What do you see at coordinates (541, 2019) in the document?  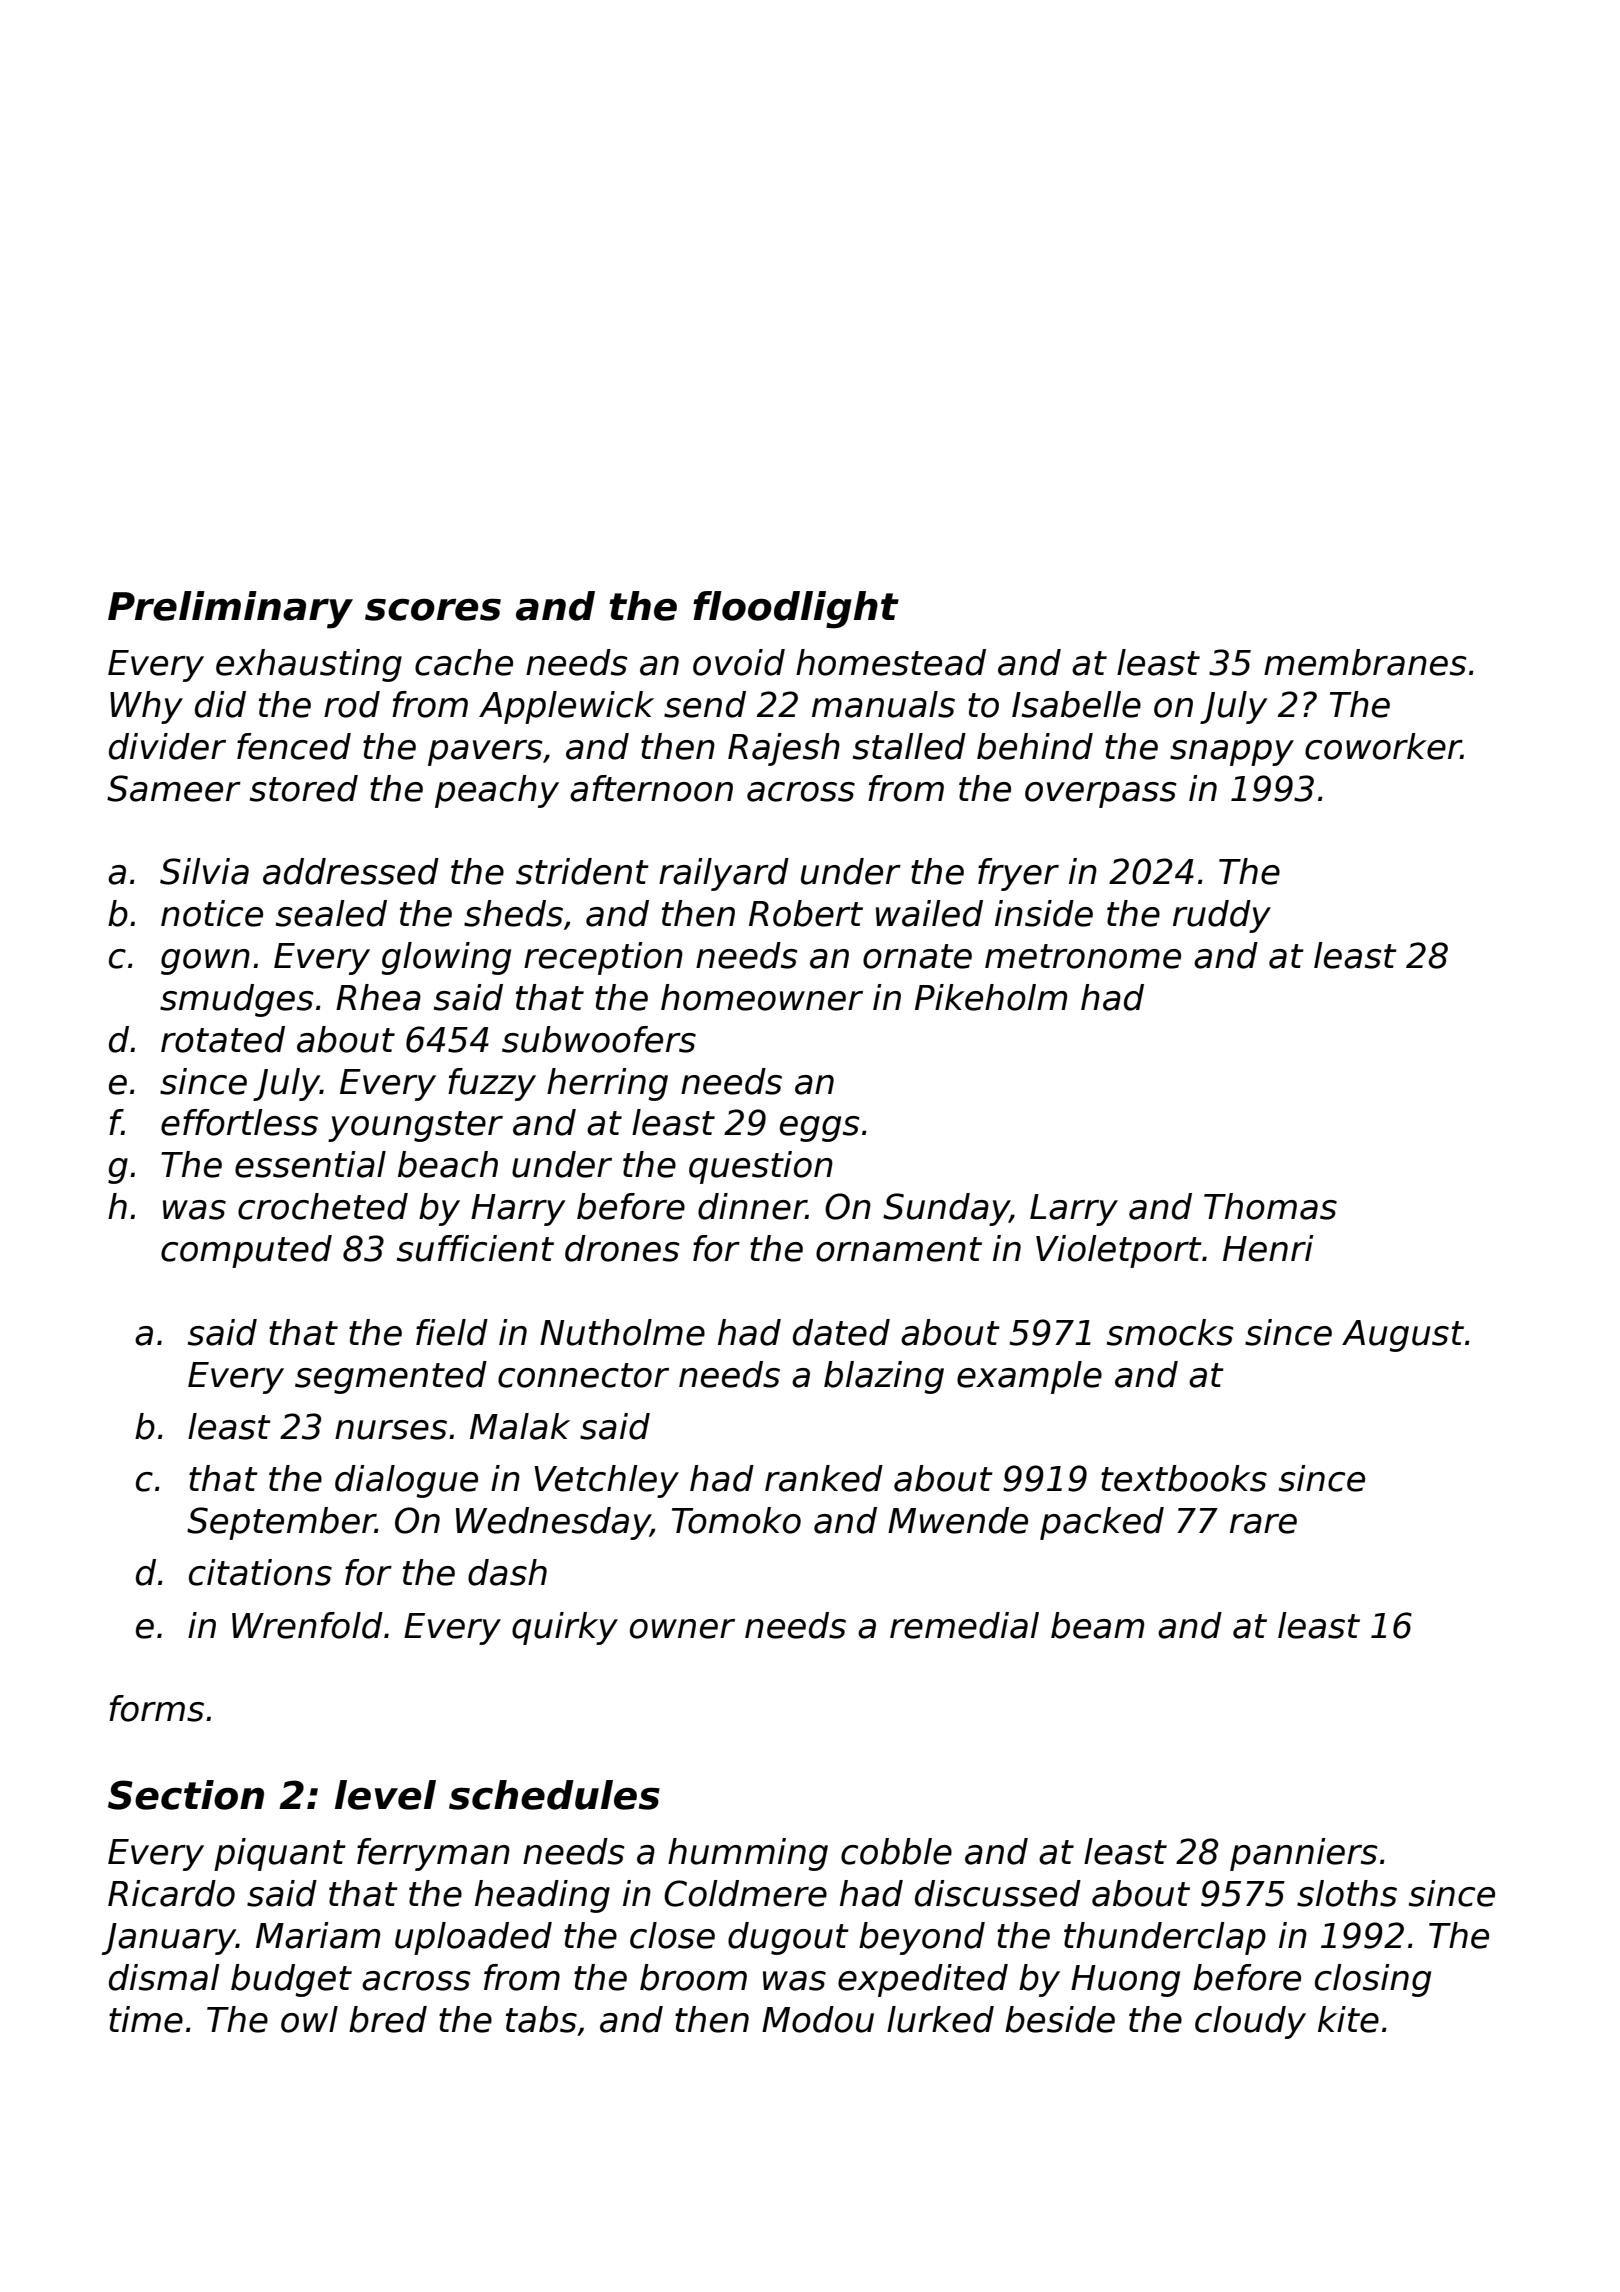 I see `tabs` at bounding box center [541, 2019].
